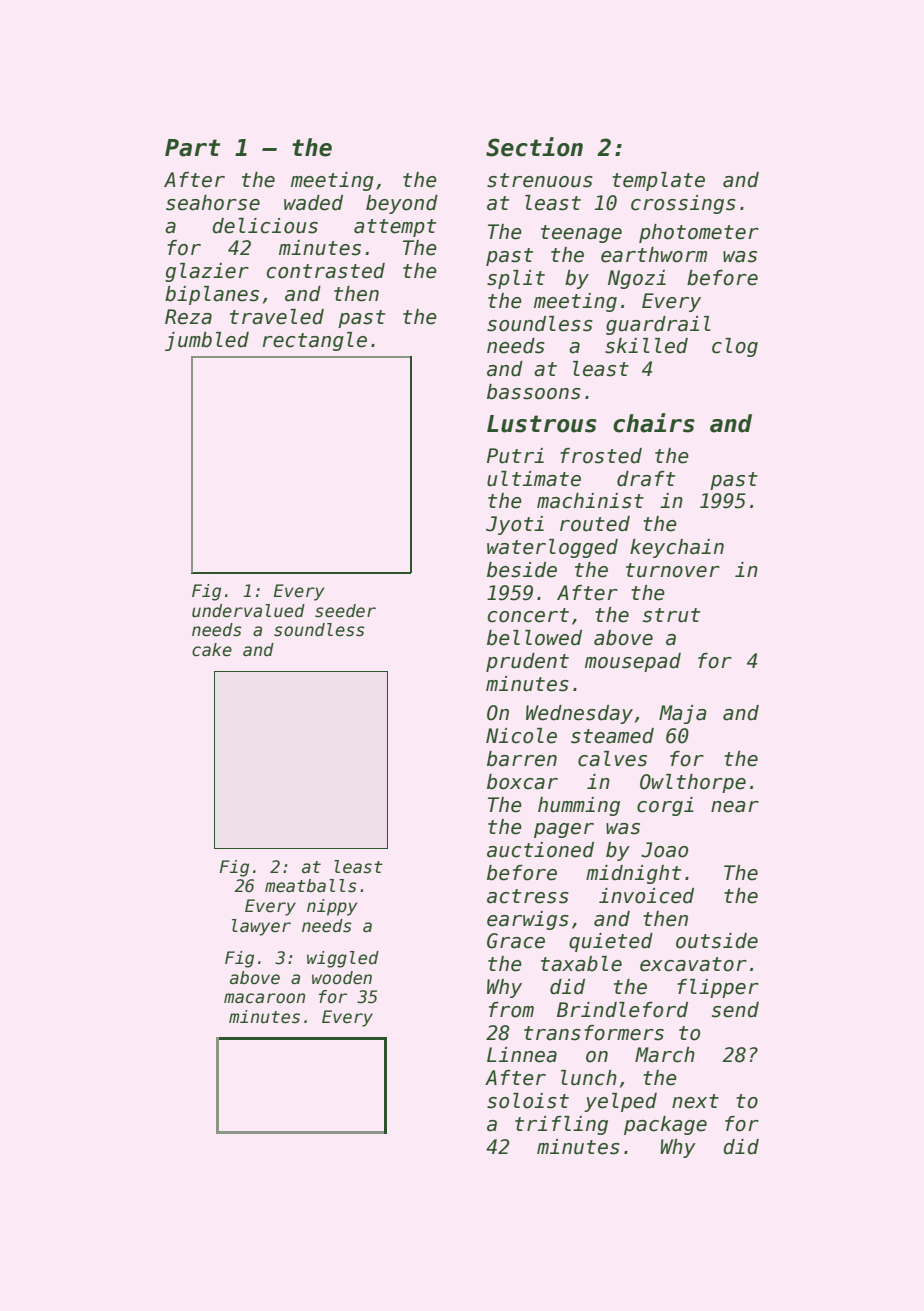 Image resolution: width=924 pixels, height=1311 pixels. What do you see at coordinates (646, 479) in the screenshot?
I see `draft` at bounding box center [646, 479].
